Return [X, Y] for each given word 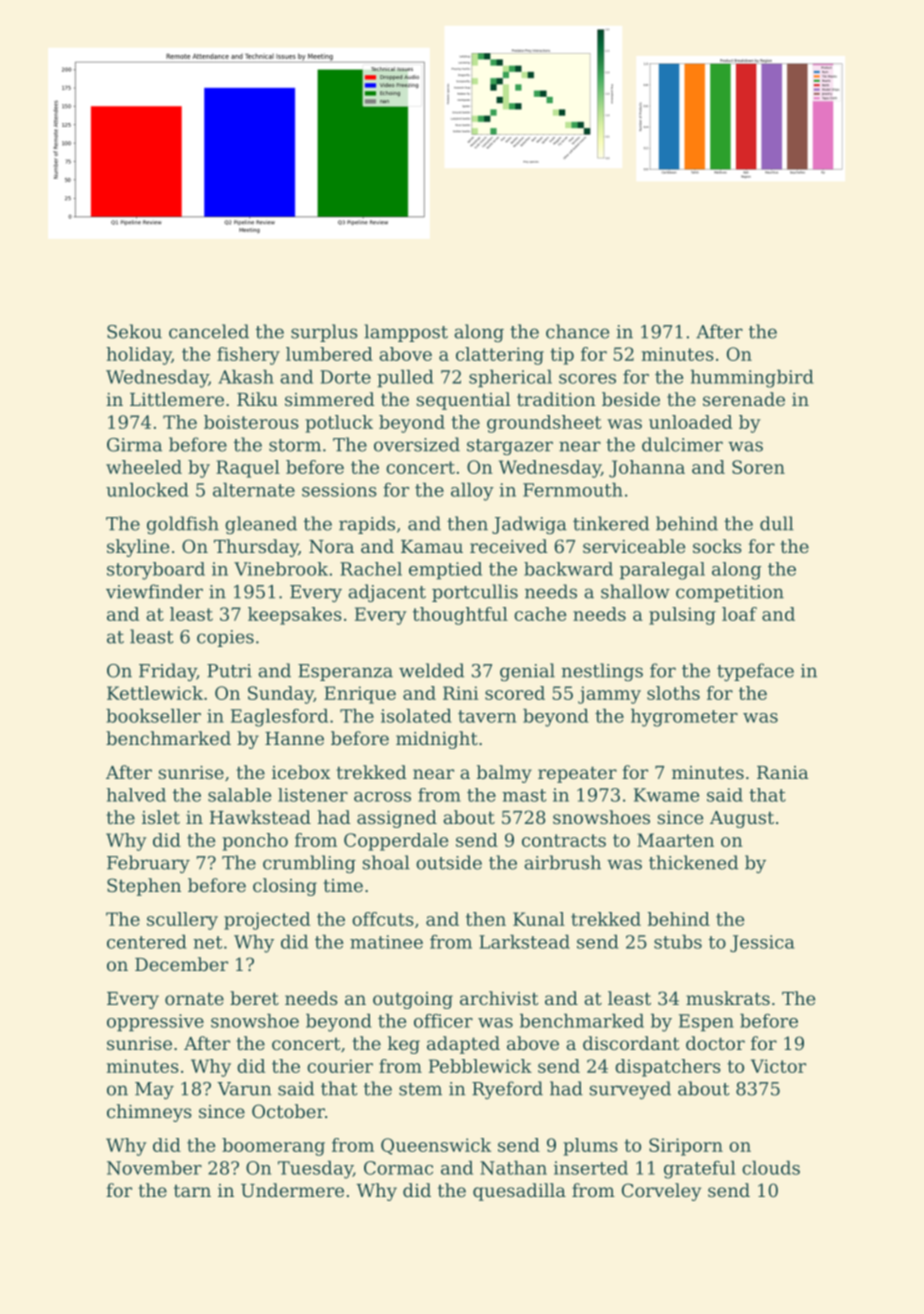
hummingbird [752, 379]
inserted [591, 1168]
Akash [246, 377]
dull [777, 523]
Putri [229, 671]
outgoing [413, 1000]
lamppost [406, 333]
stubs [678, 942]
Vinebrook [281, 569]
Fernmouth [573, 490]
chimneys [149, 1113]
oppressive [155, 1023]
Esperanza [345, 672]
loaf [739, 614]
